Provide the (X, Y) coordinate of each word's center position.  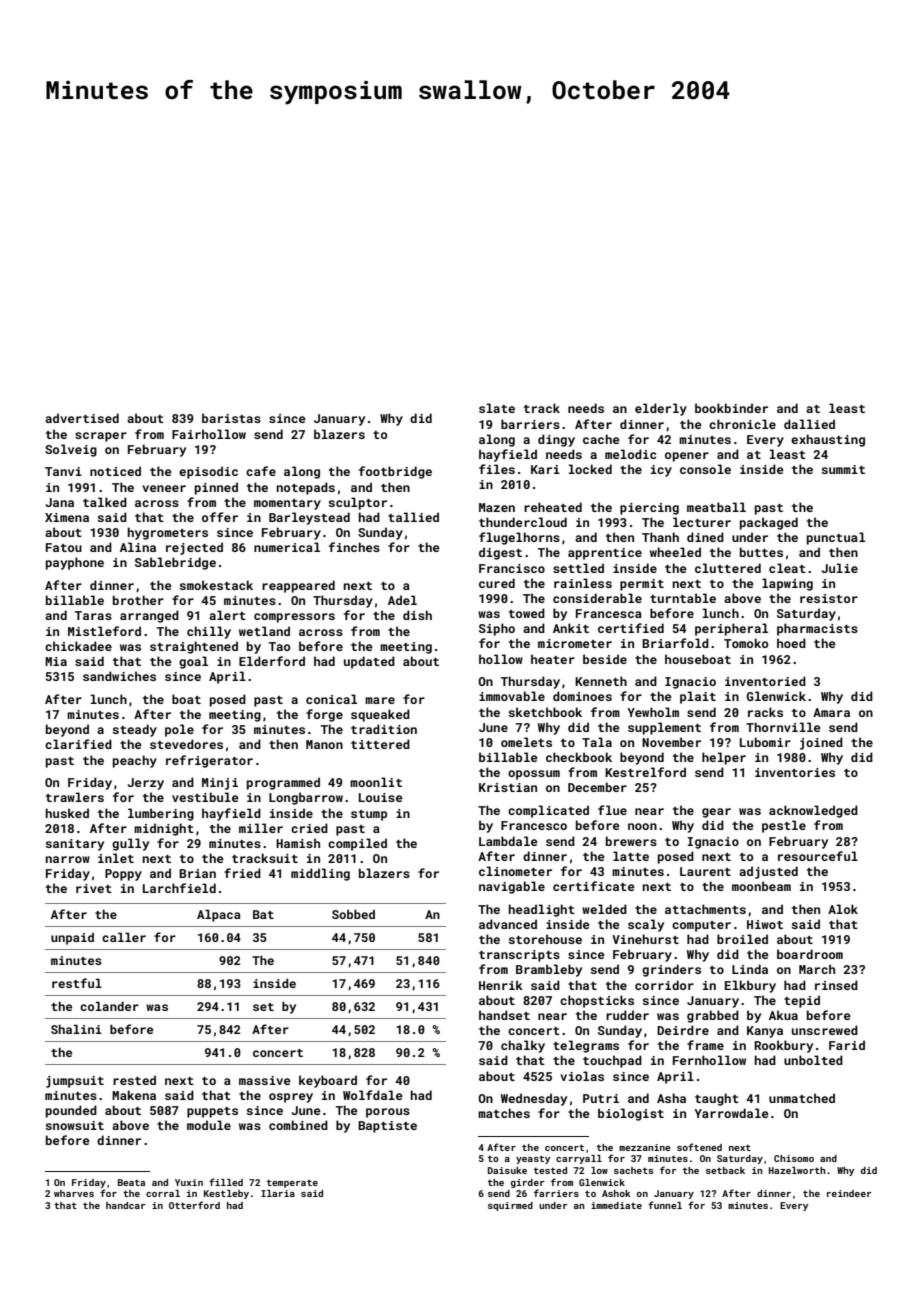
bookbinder (731, 408)
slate (497, 408)
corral (163, 1193)
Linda (750, 969)
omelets (526, 742)
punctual (836, 538)
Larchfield (179, 888)
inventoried (765, 681)
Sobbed (353, 914)
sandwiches (119, 676)
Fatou (64, 547)
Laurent (705, 871)
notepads (306, 488)
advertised (82, 418)
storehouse (545, 939)
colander (109, 1006)
